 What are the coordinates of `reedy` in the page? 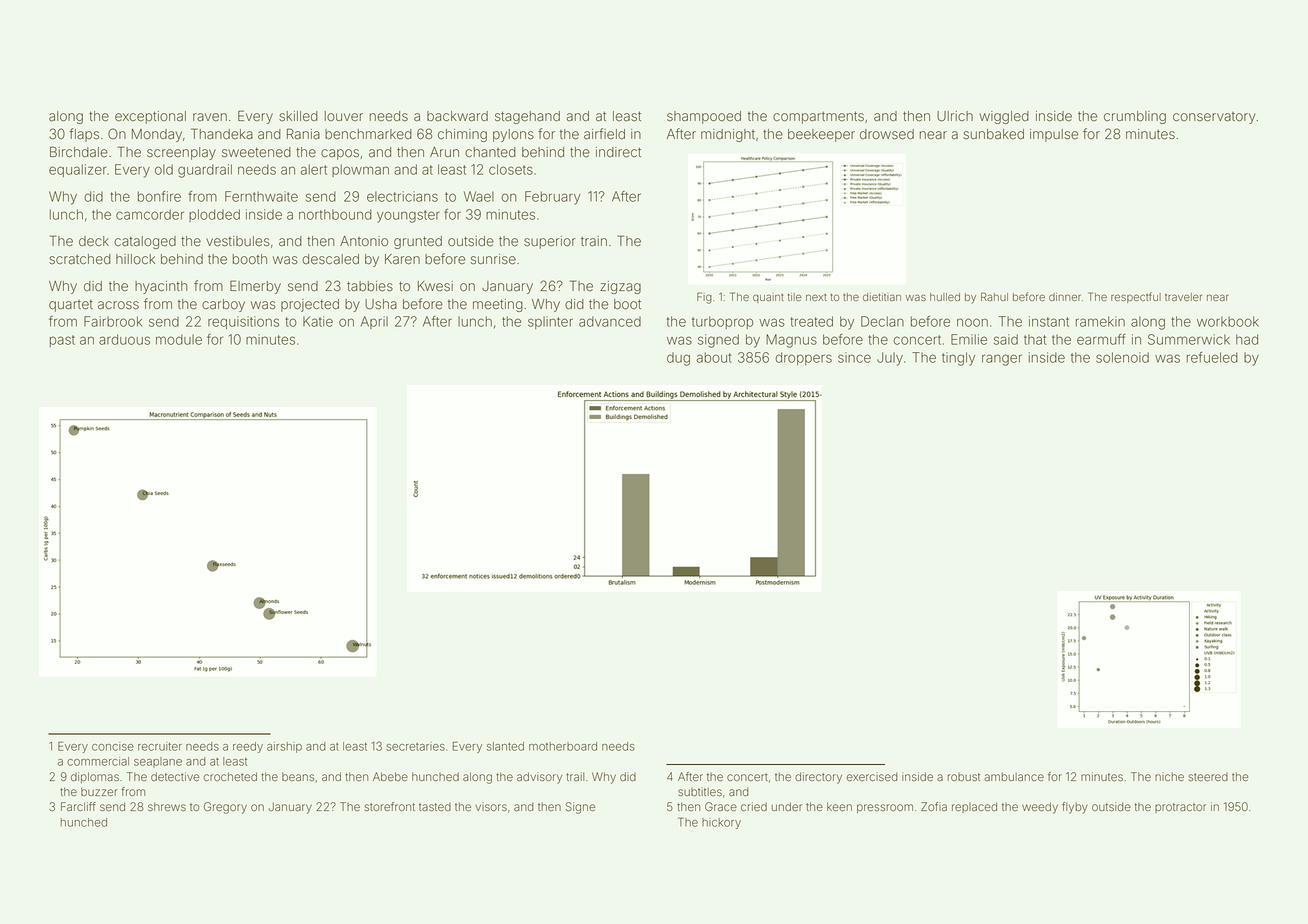 It's located at (248, 747).
